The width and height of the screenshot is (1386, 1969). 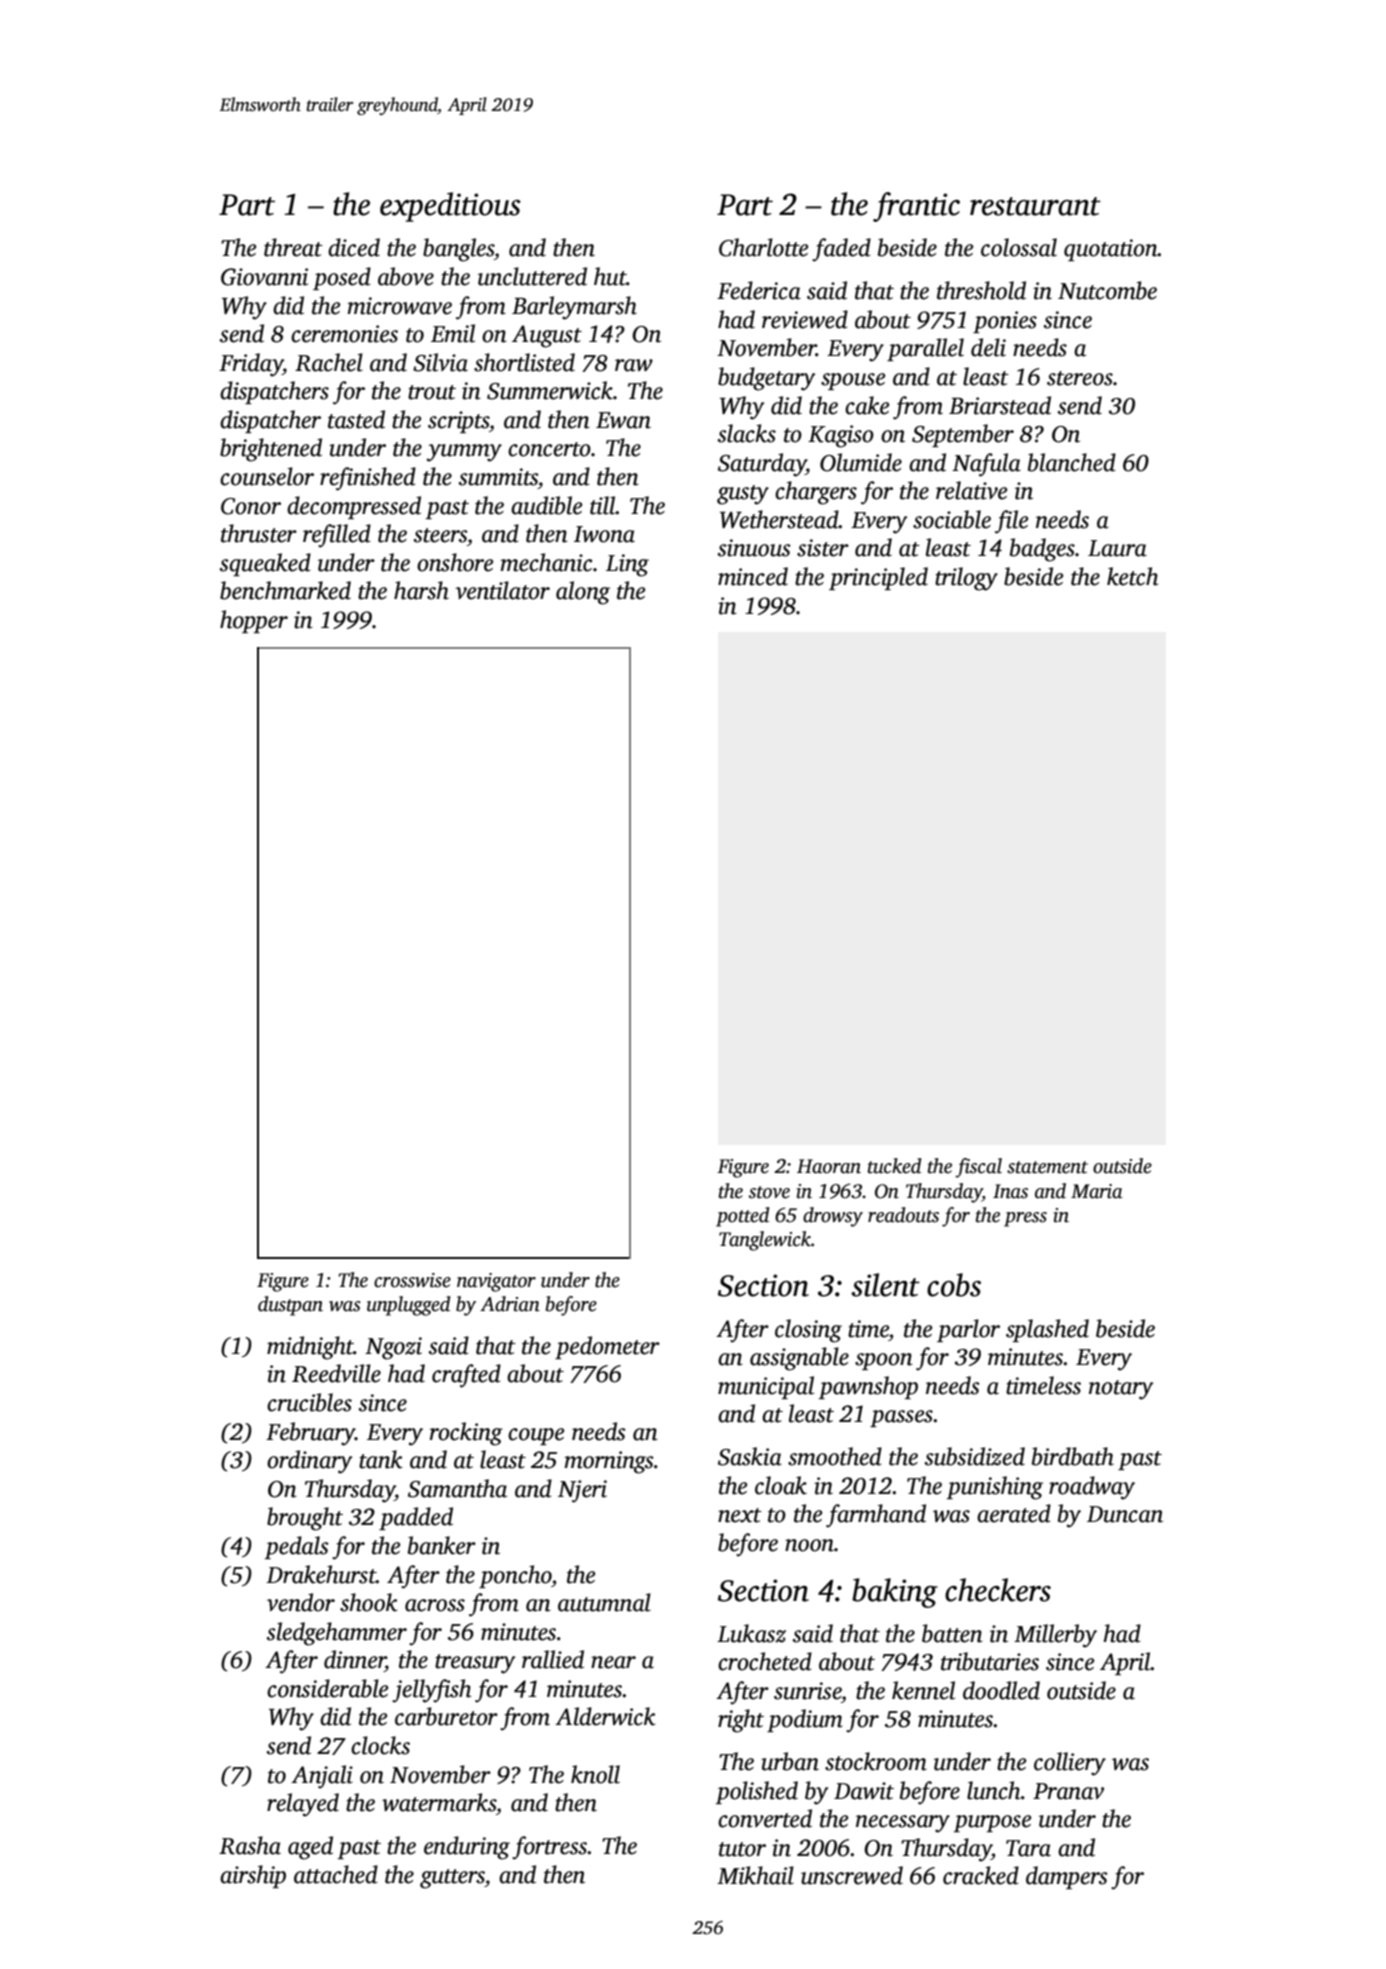 What do you see at coordinates (750, 1456) in the screenshot?
I see `Saskia` at bounding box center [750, 1456].
